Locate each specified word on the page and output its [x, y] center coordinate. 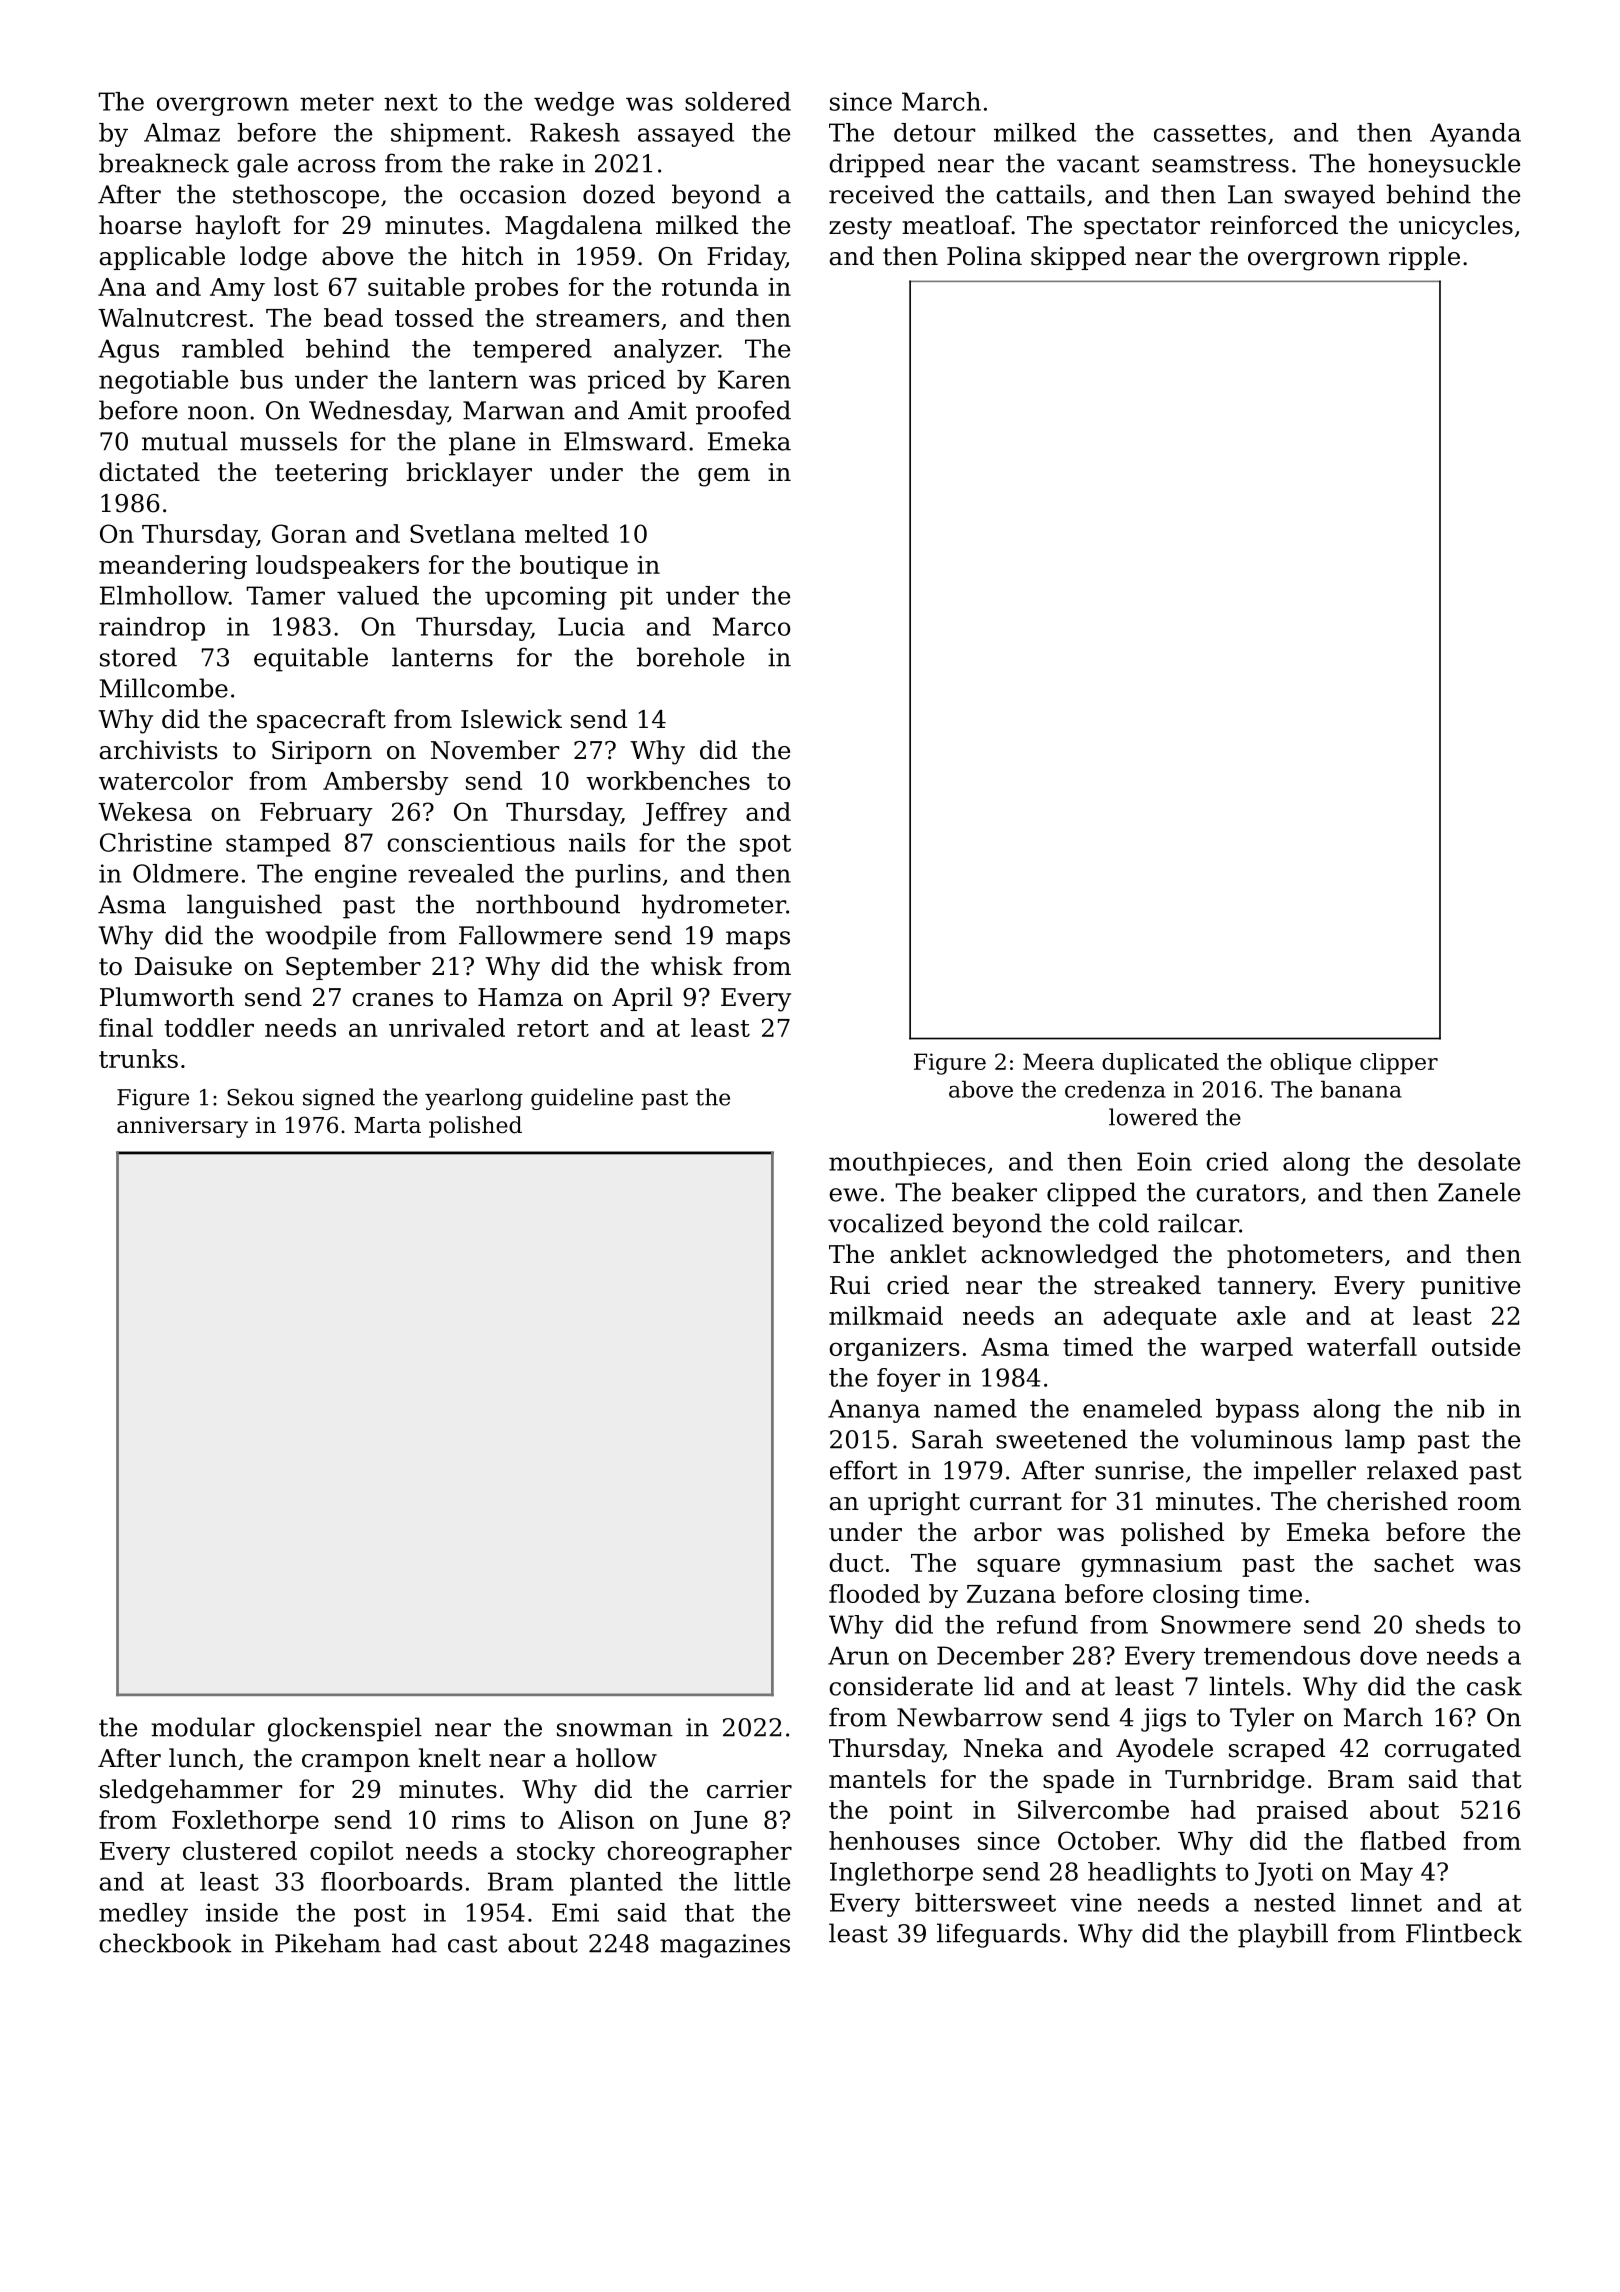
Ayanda [1475, 135]
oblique [1310, 1064]
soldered [738, 101]
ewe [853, 1195]
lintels [1246, 1686]
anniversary [182, 1127]
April [642, 999]
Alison [596, 1819]
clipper [1399, 1064]
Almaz [182, 132]
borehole [690, 657]
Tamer [285, 595]
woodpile [320, 937]
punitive [1470, 1287]
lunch [203, 1758]
